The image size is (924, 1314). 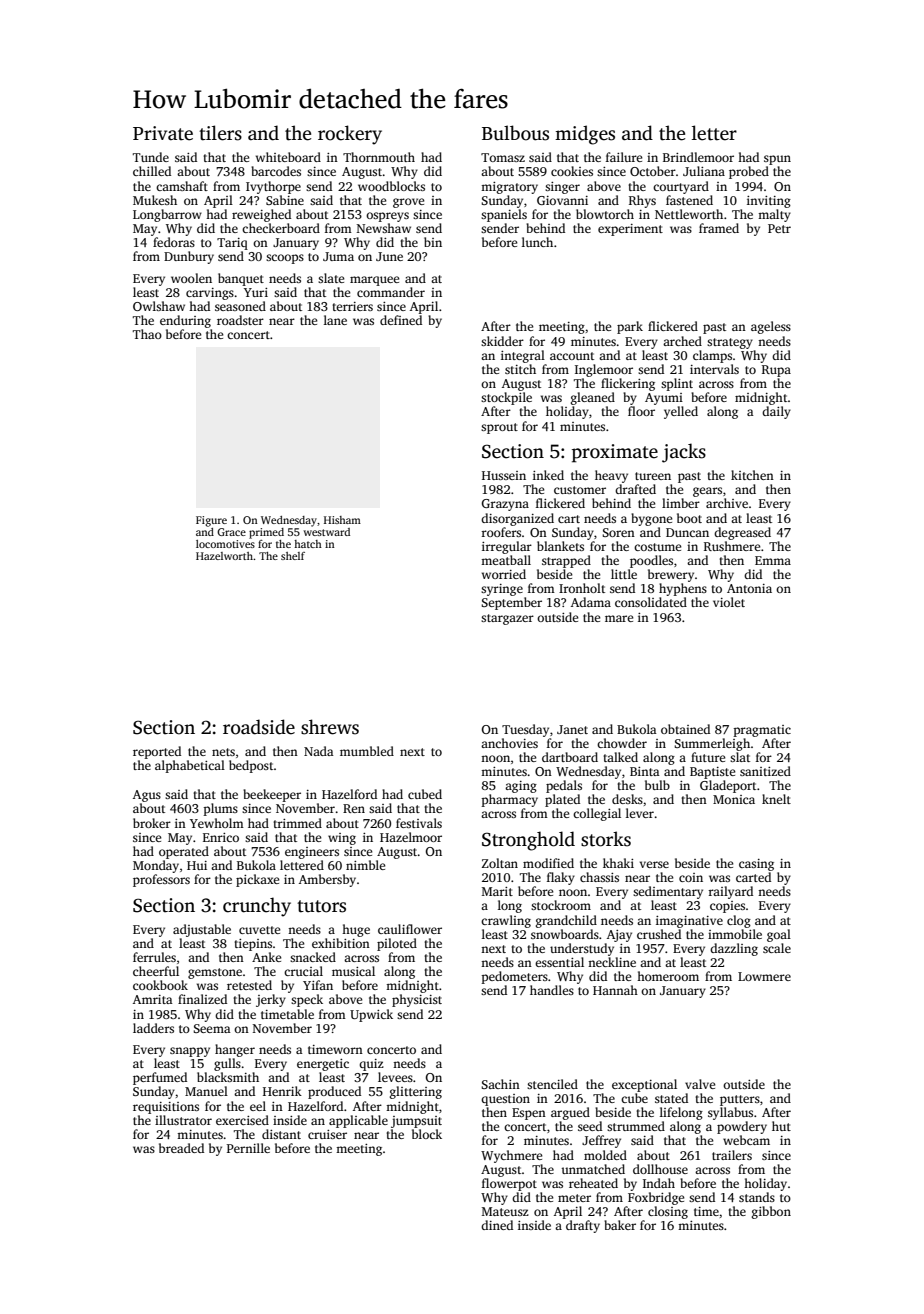 I want to click on midges, so click(x=585, y=135).
